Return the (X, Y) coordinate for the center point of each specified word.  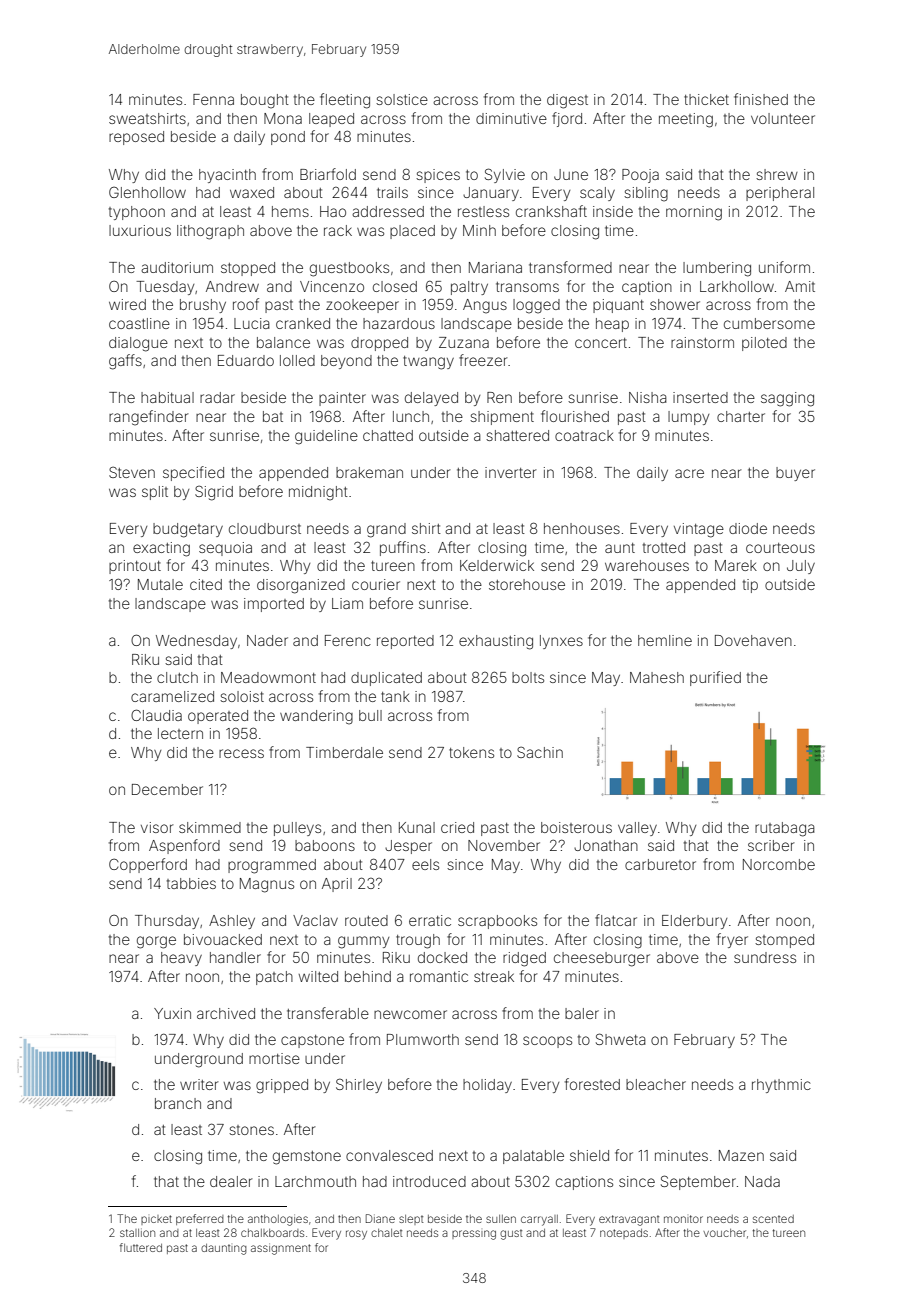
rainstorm (702, 342)
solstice (402, 99)
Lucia (252, 323)
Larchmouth (315, 1181)
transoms (527, 287)
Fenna (213, 99)
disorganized (301, 586)
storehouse (527, 584)
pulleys (297, 829)
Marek (736, 565)
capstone (312, 1041)
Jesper (408, 847)
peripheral (780, 194)
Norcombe (779, 864)
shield (589, 1155)
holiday (487, 1086)
